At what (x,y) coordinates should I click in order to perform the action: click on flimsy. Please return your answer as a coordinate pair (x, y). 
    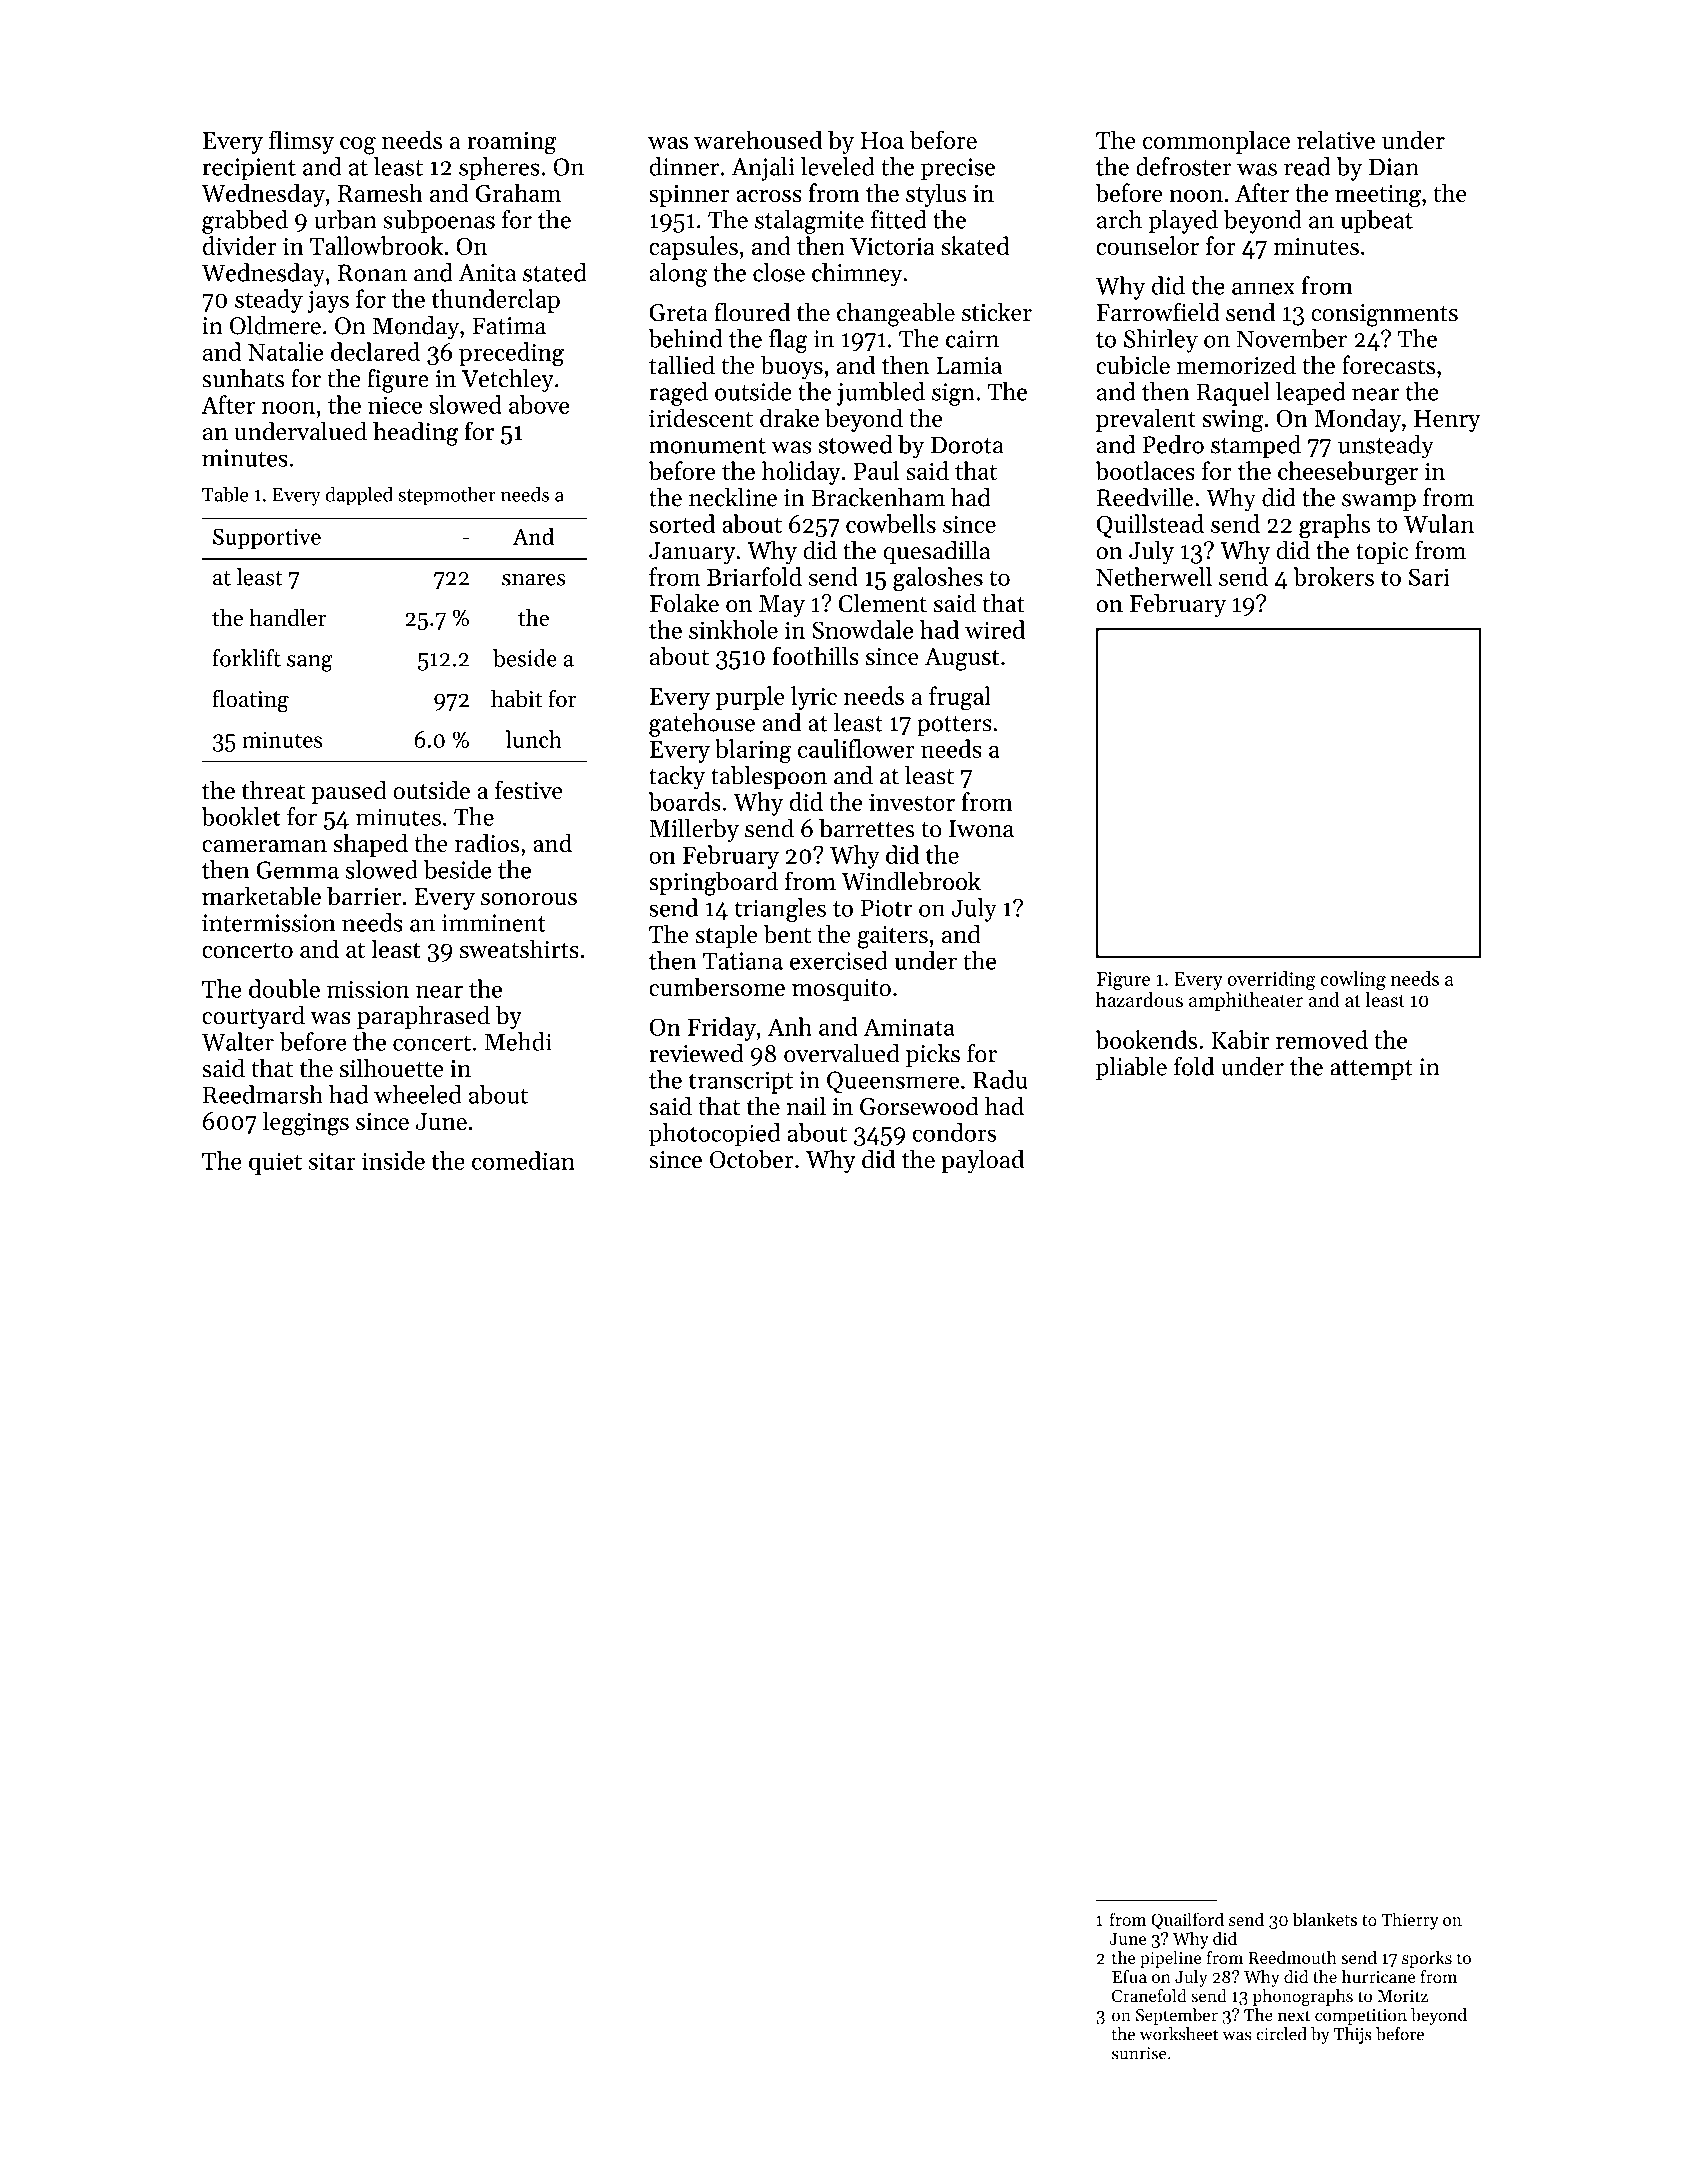
    Looking at the image, I should click on (301, 142).
